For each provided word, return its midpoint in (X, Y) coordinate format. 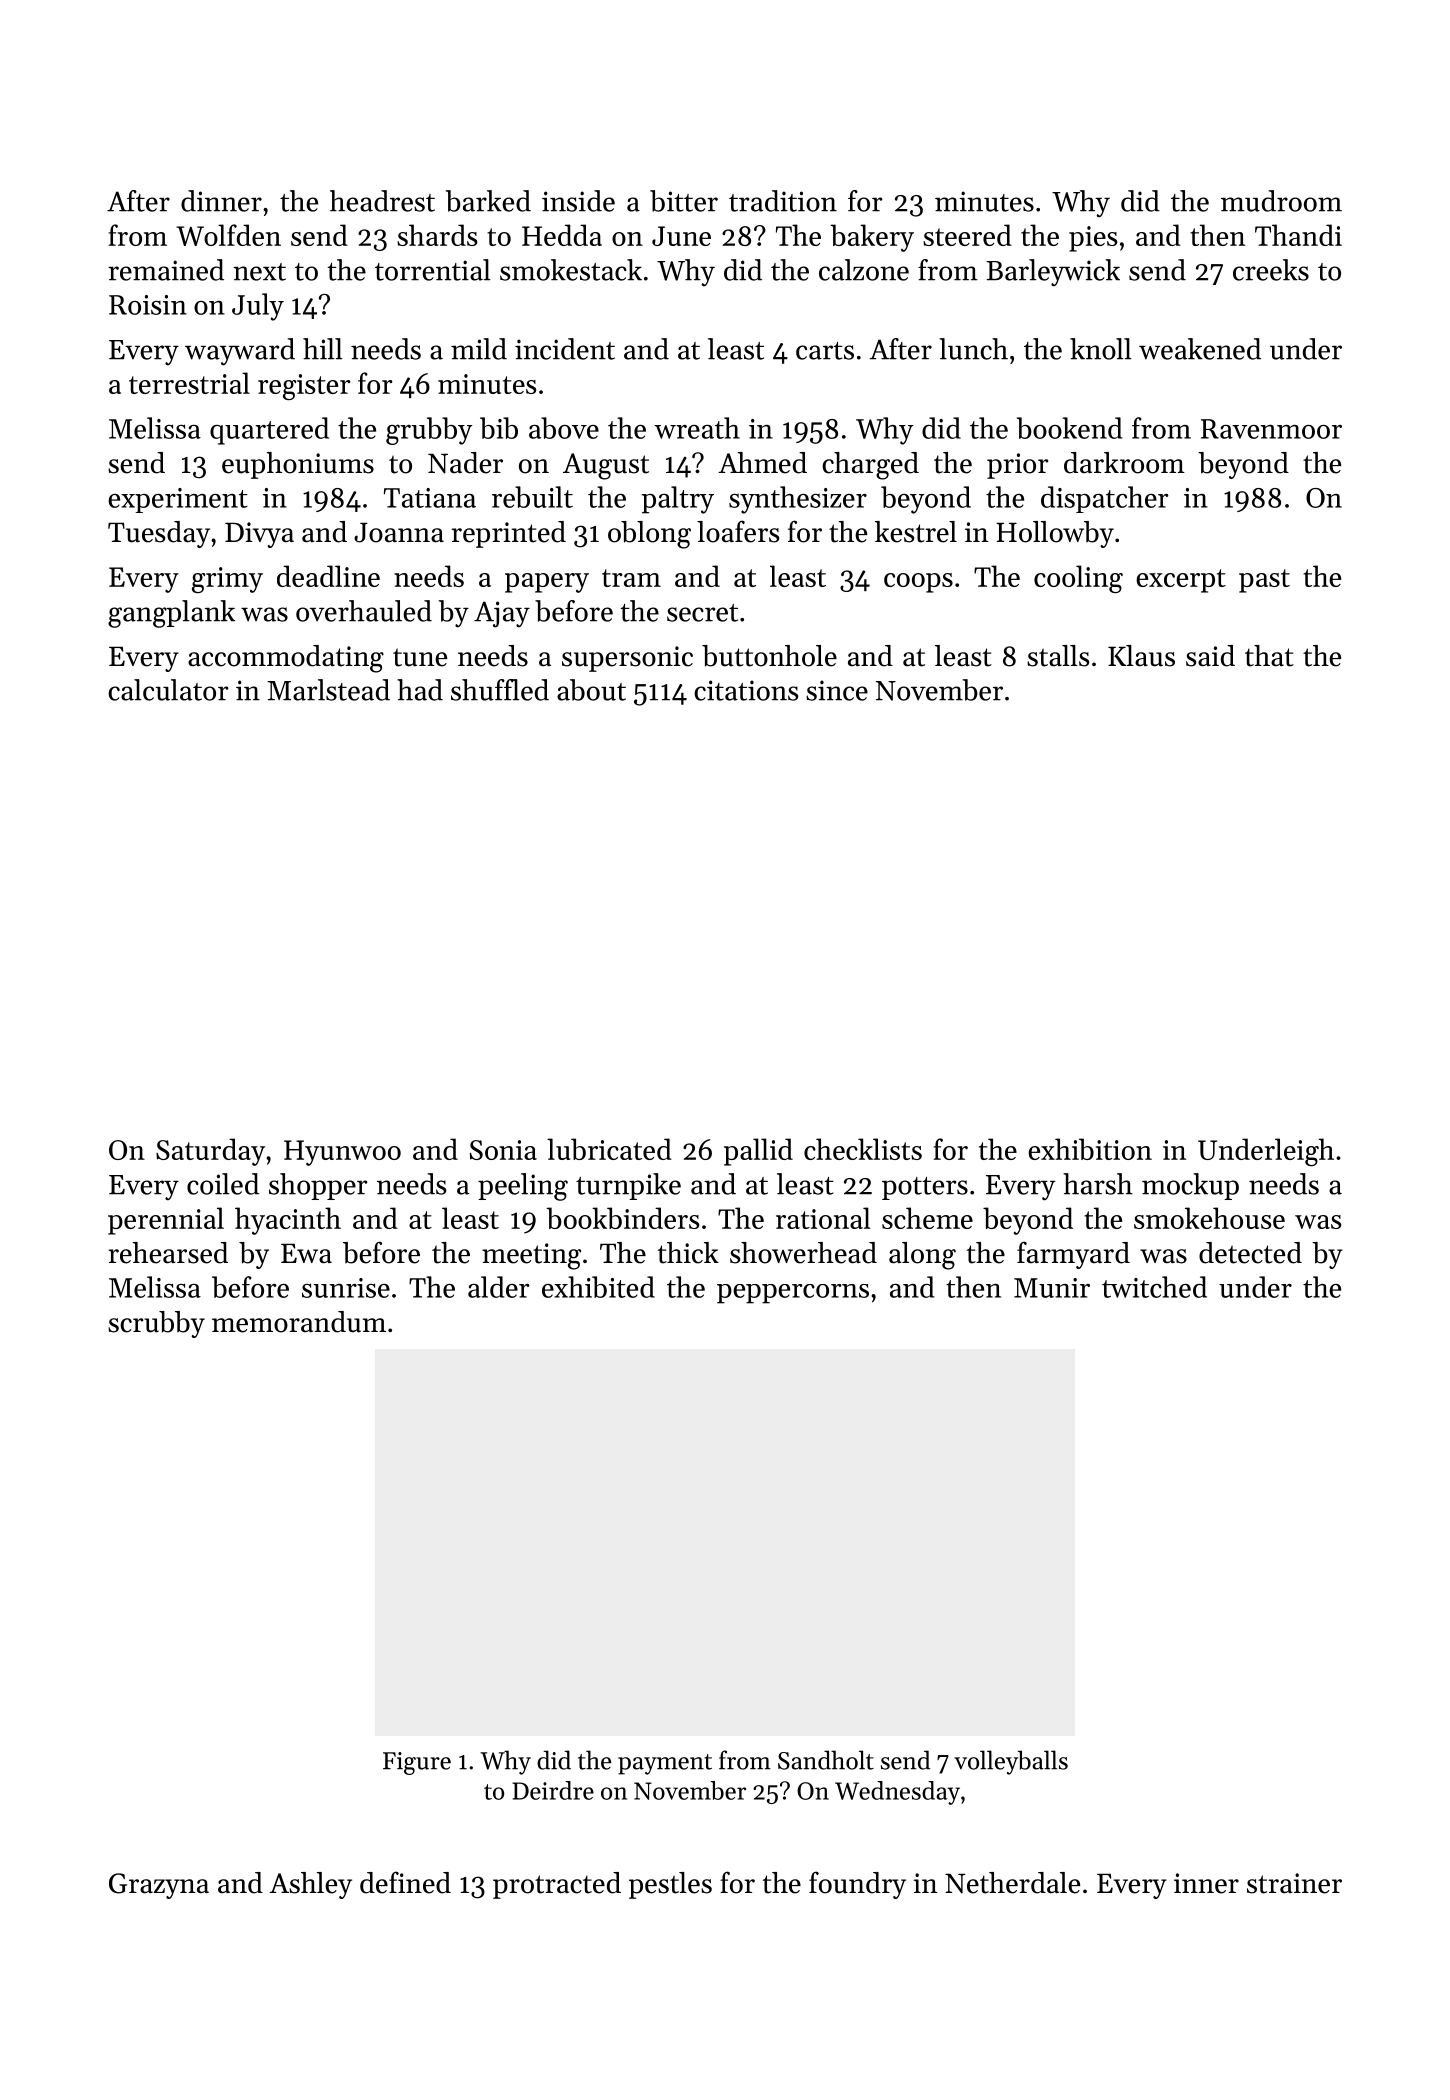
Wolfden (228, 235)
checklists (863, 1149)
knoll (1101, 349)
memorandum (299, 1322)
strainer (1294, 1883)
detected (1250, 1253)
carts (825, 351)
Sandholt (826, 1760)
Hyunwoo (342, 1153)
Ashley (310, 1885)
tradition (783, 201)
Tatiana (430, 498)
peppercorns (793, 1294)
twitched (1154, 1287)
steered (967, 235)
